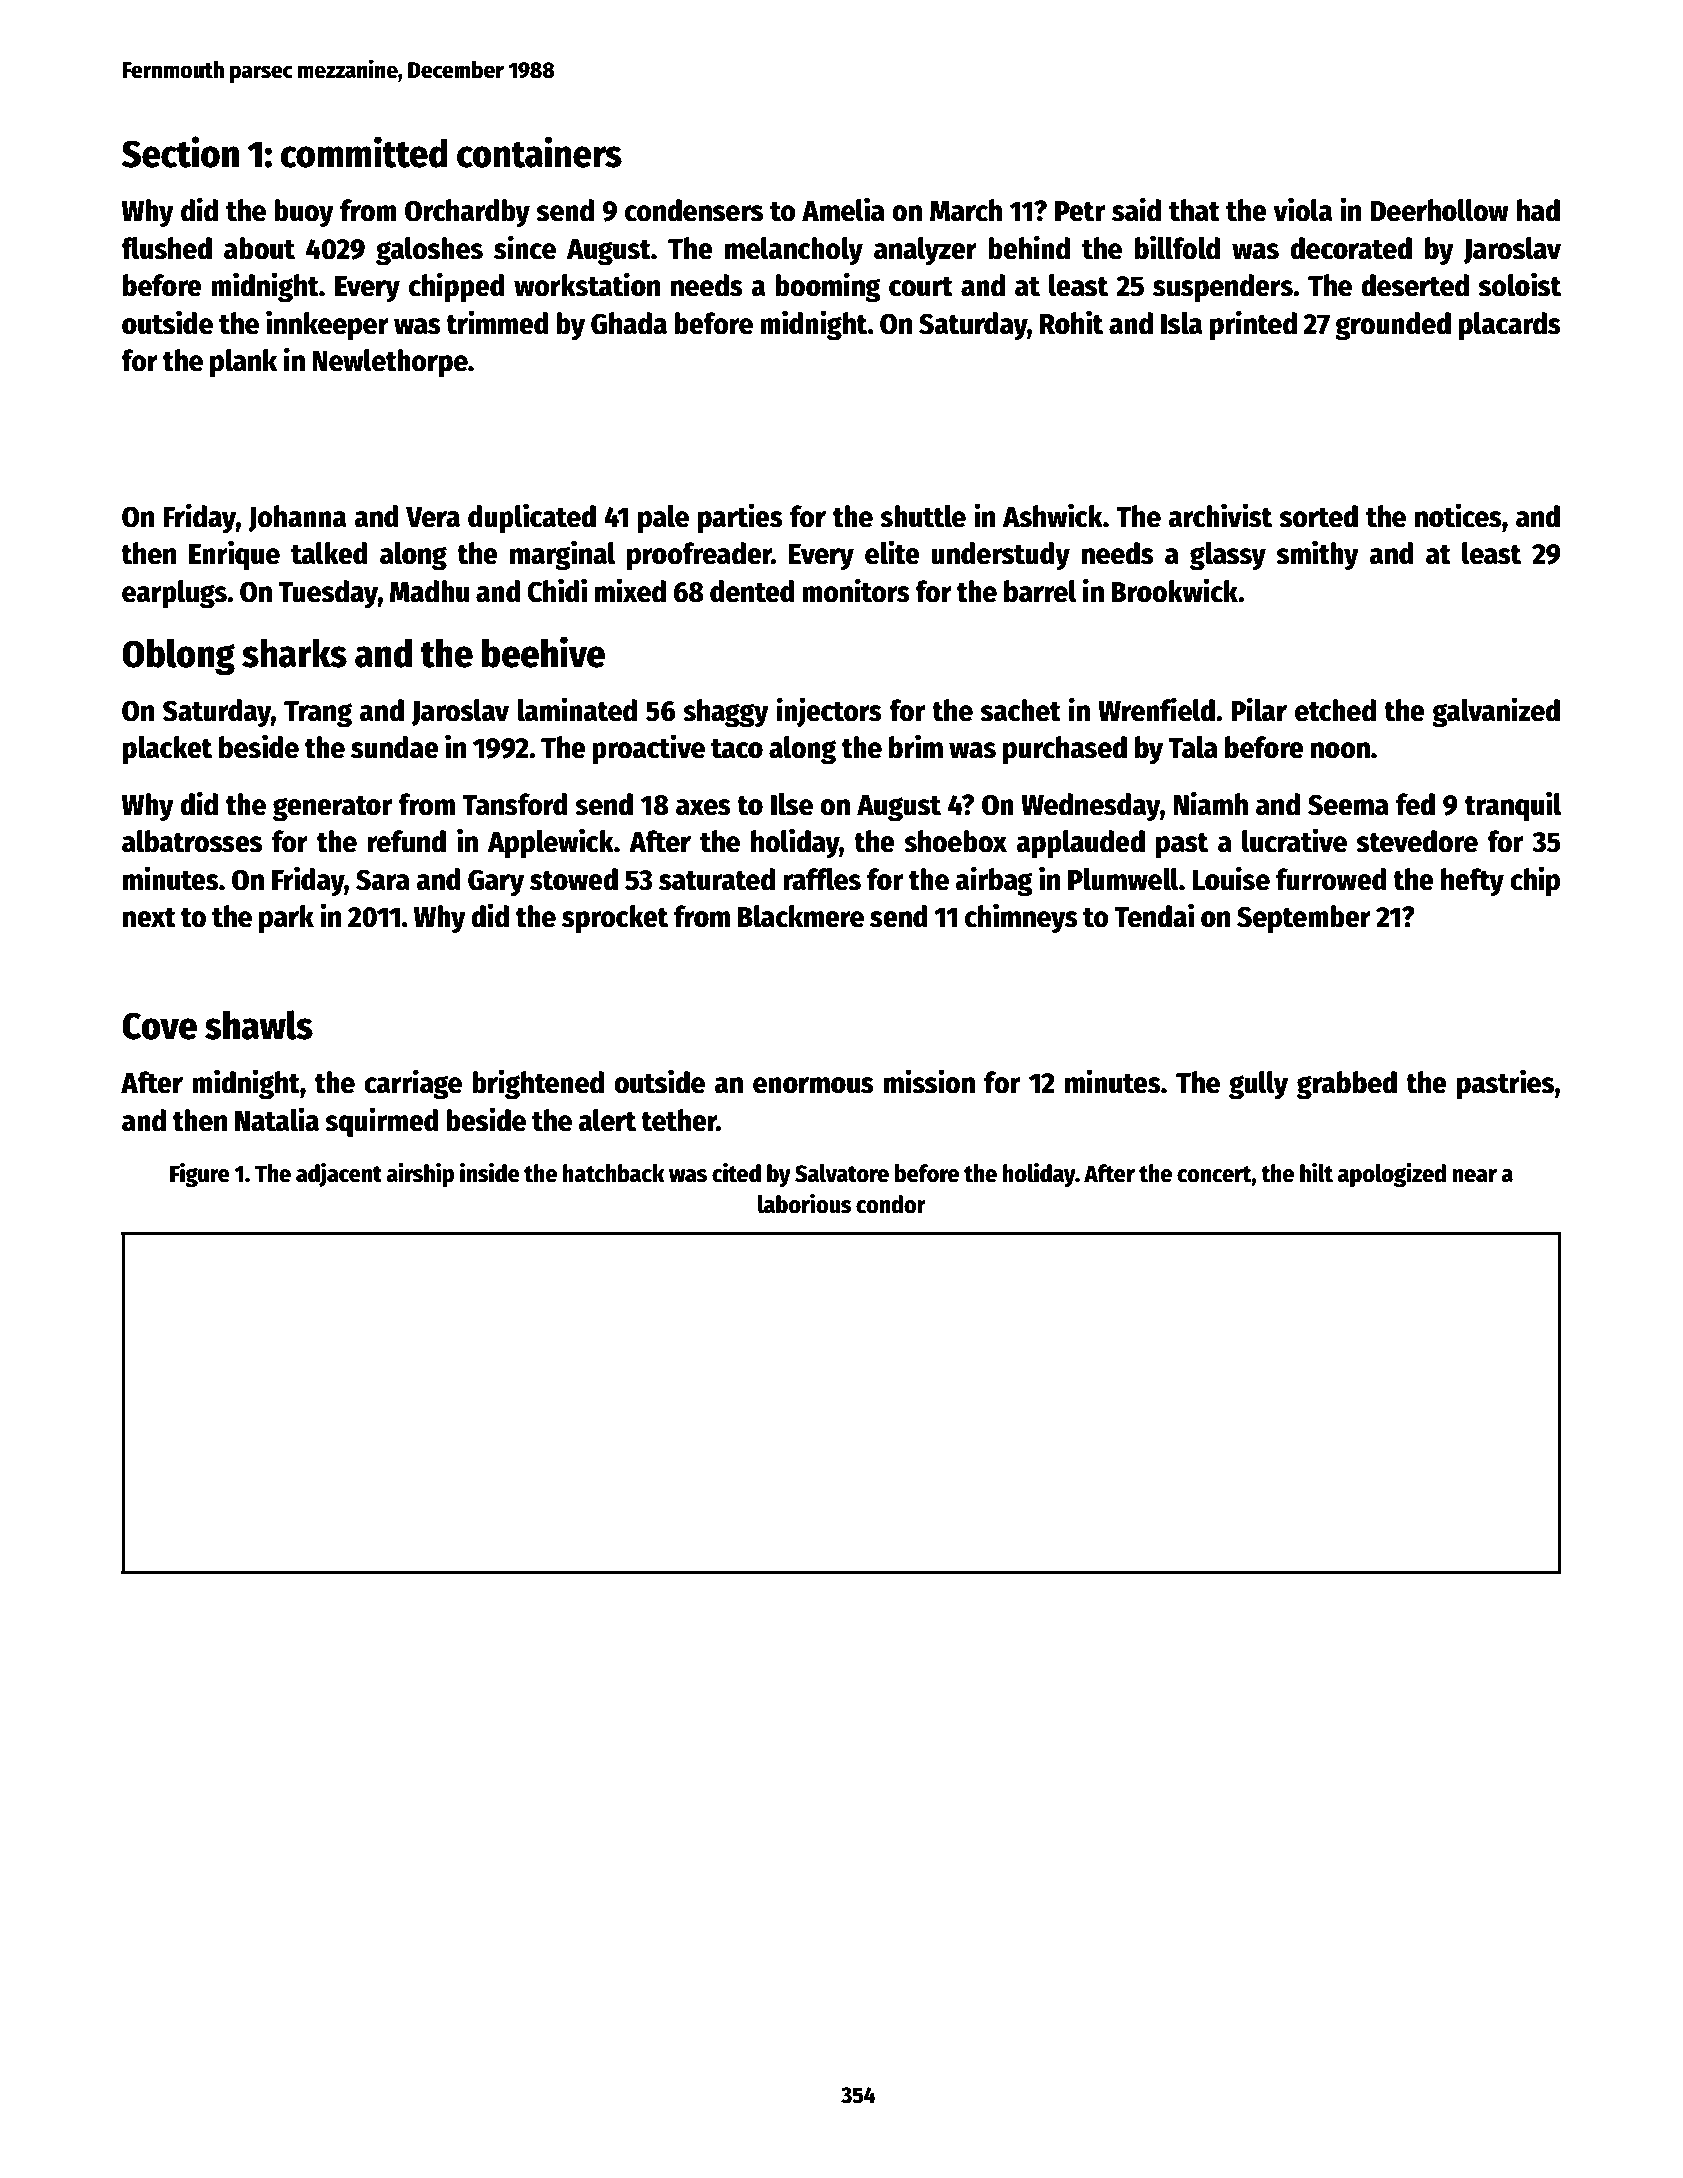 The width and height of the screenshot is (1683, 2178). Describe the element at coordinates (539, 152) in the screenshot. I see `containers` at that location.
